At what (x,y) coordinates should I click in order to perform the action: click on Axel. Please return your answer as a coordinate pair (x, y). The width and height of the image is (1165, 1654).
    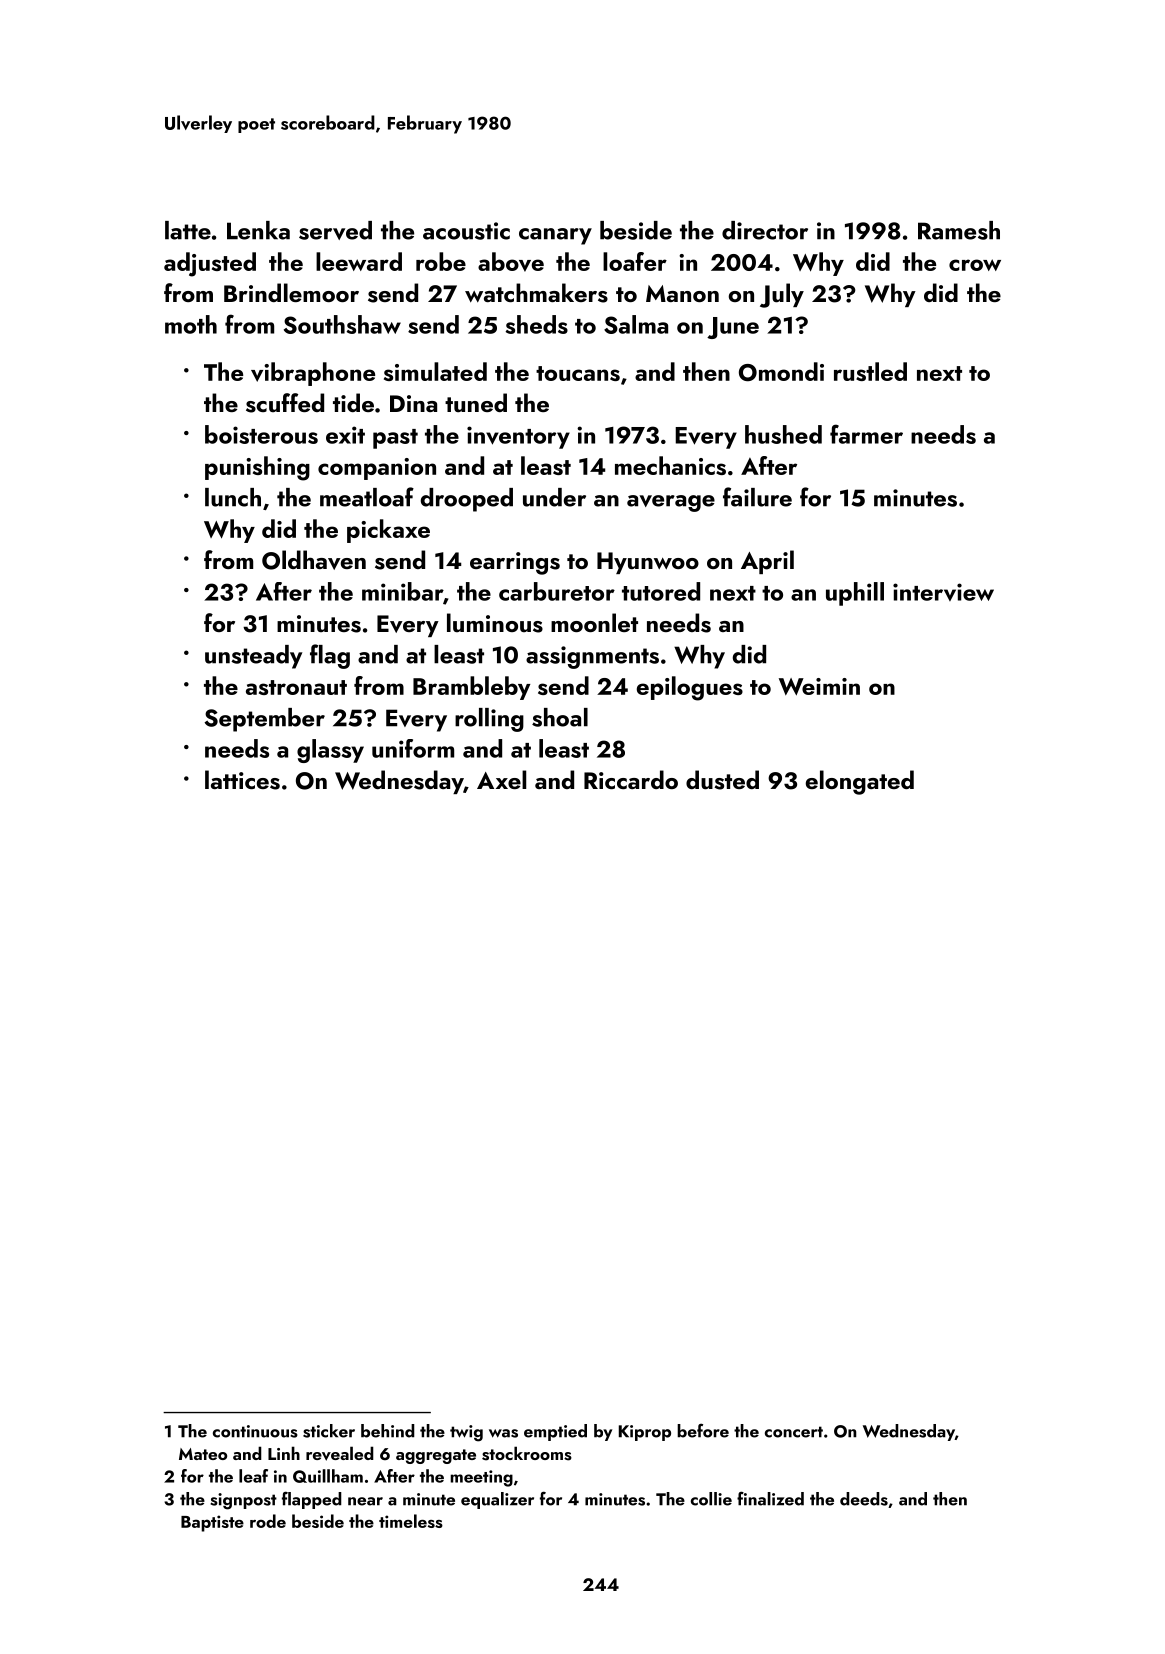
    Looking at the image, I should click on (501, 779).
